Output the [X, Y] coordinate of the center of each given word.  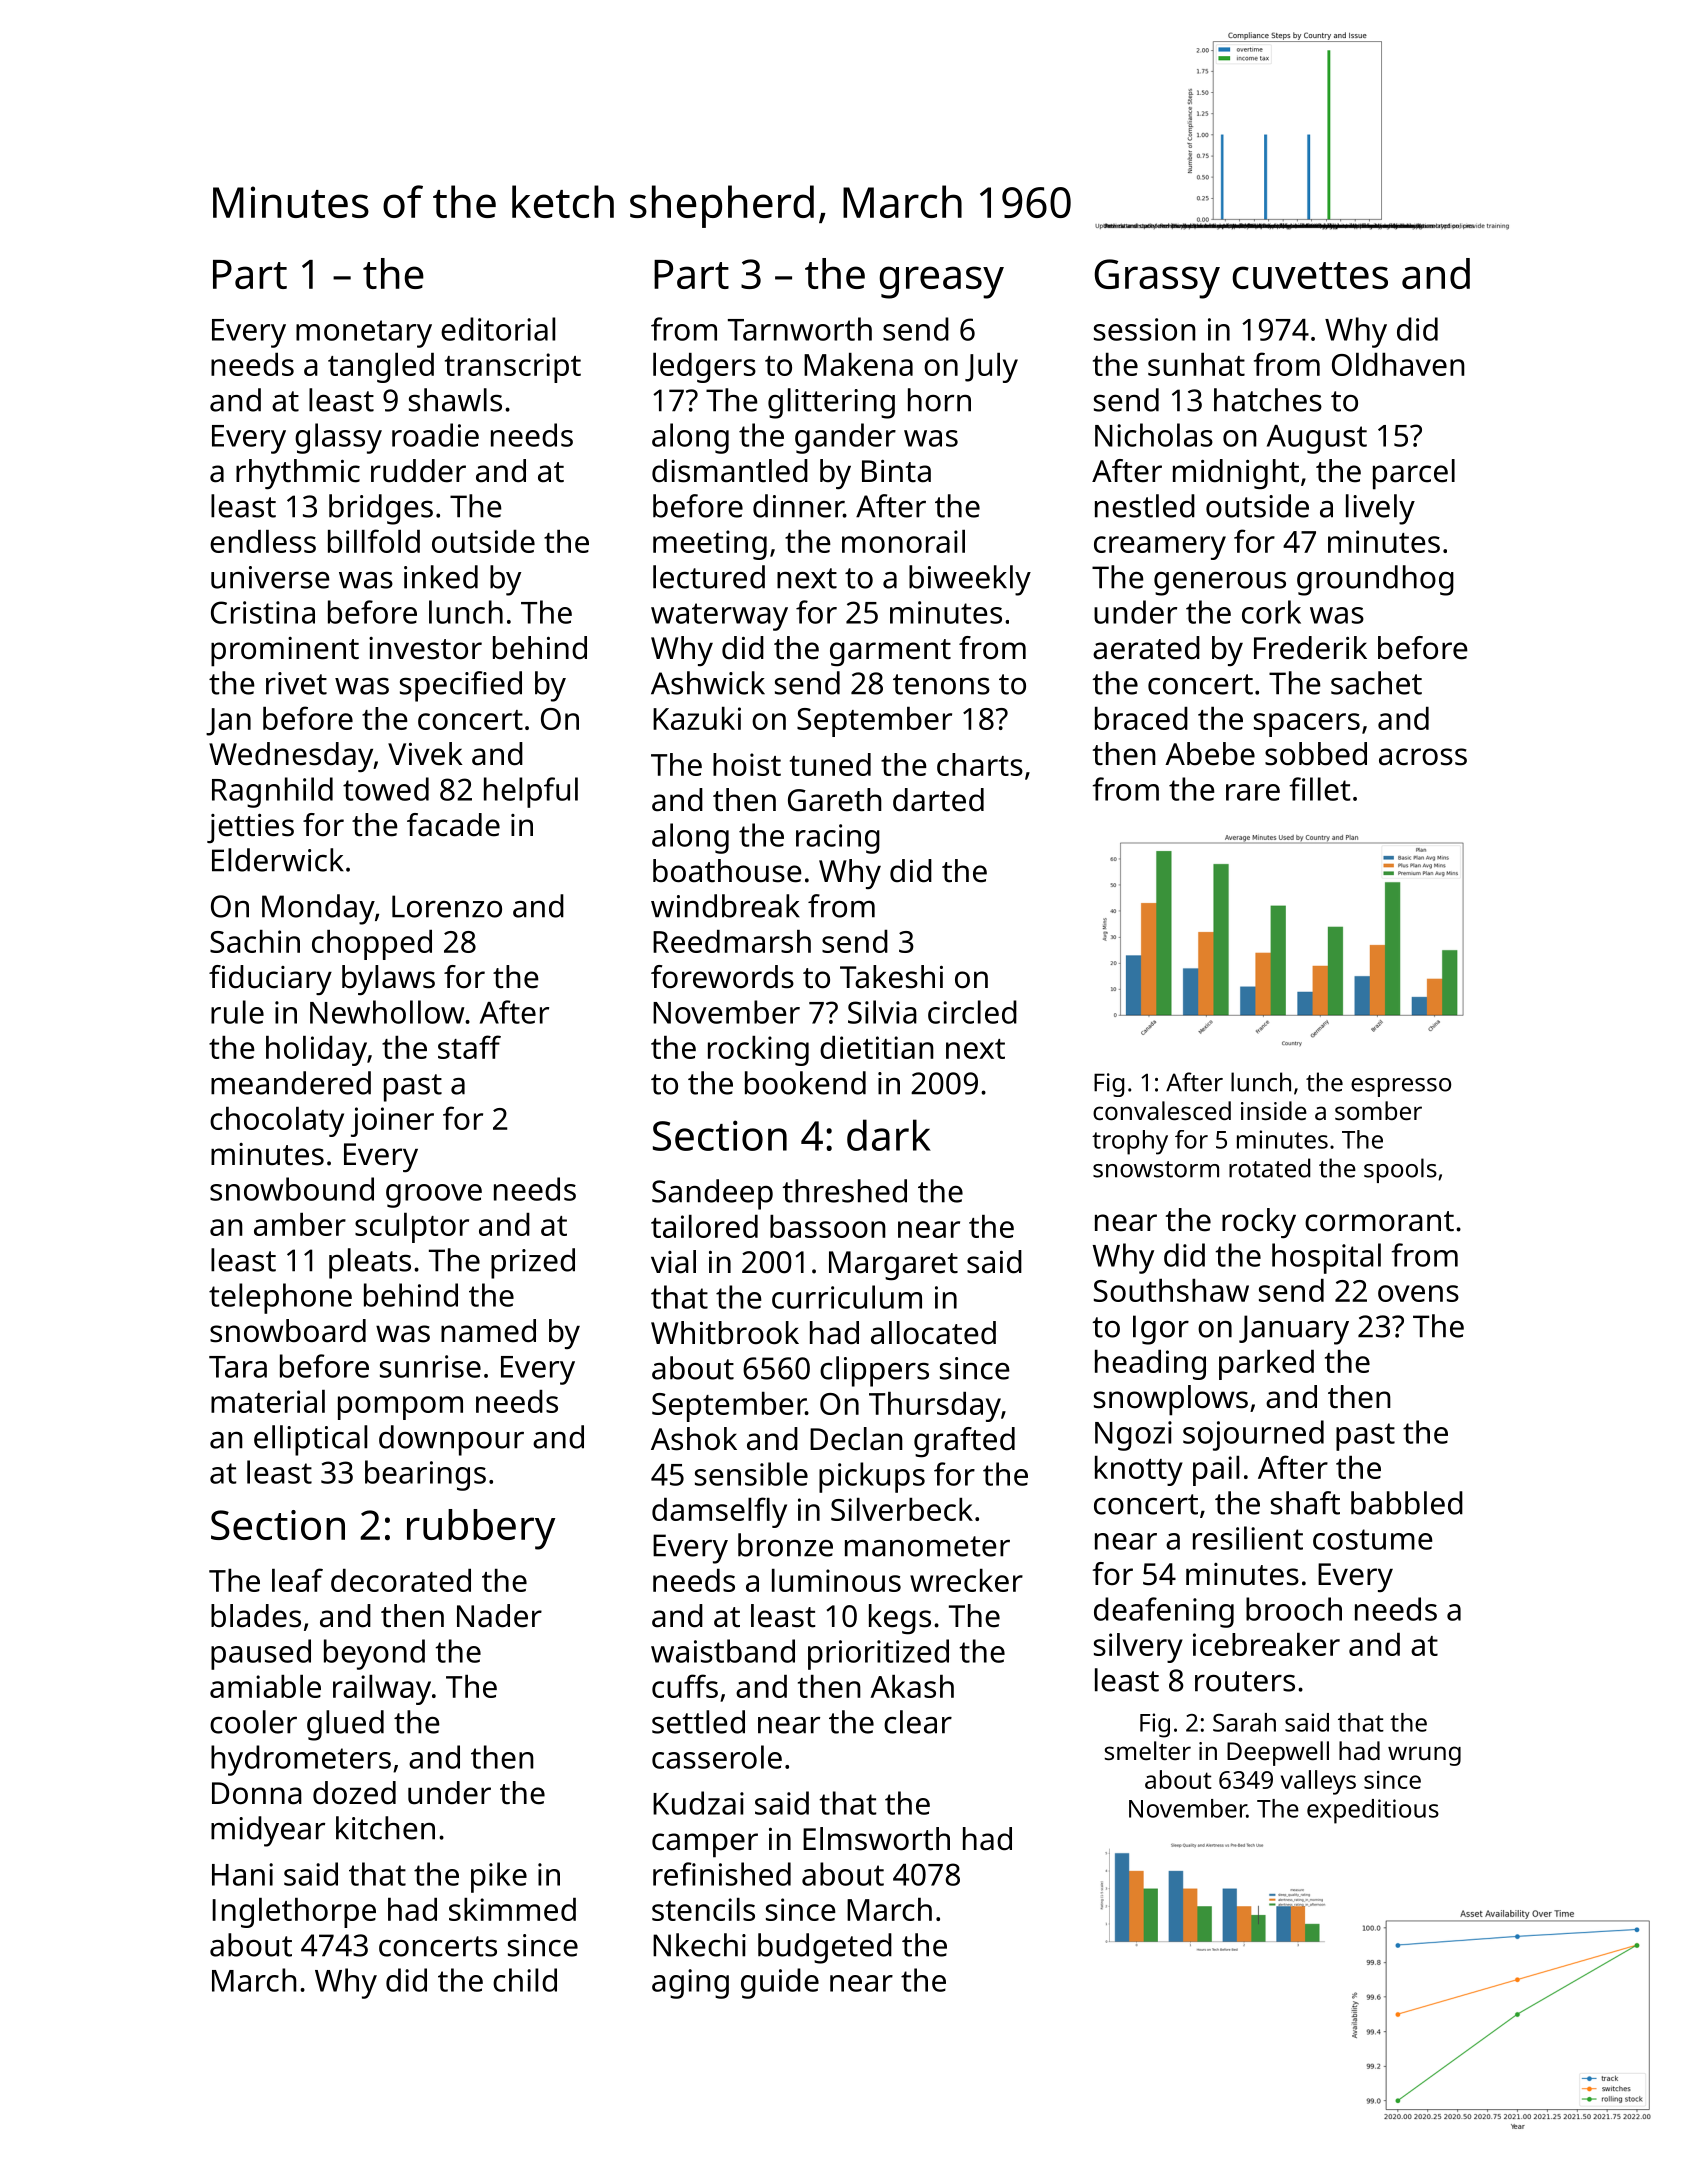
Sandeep [712, 1194]
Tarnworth [800, 329]
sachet [1376, 683]
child [525, 1980]
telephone [280, 1298]
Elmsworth [876, 1839]
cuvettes [1310, 275]
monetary [364, 334]
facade [453, 825]
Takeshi [891, 977]
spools [1400, 1170]
